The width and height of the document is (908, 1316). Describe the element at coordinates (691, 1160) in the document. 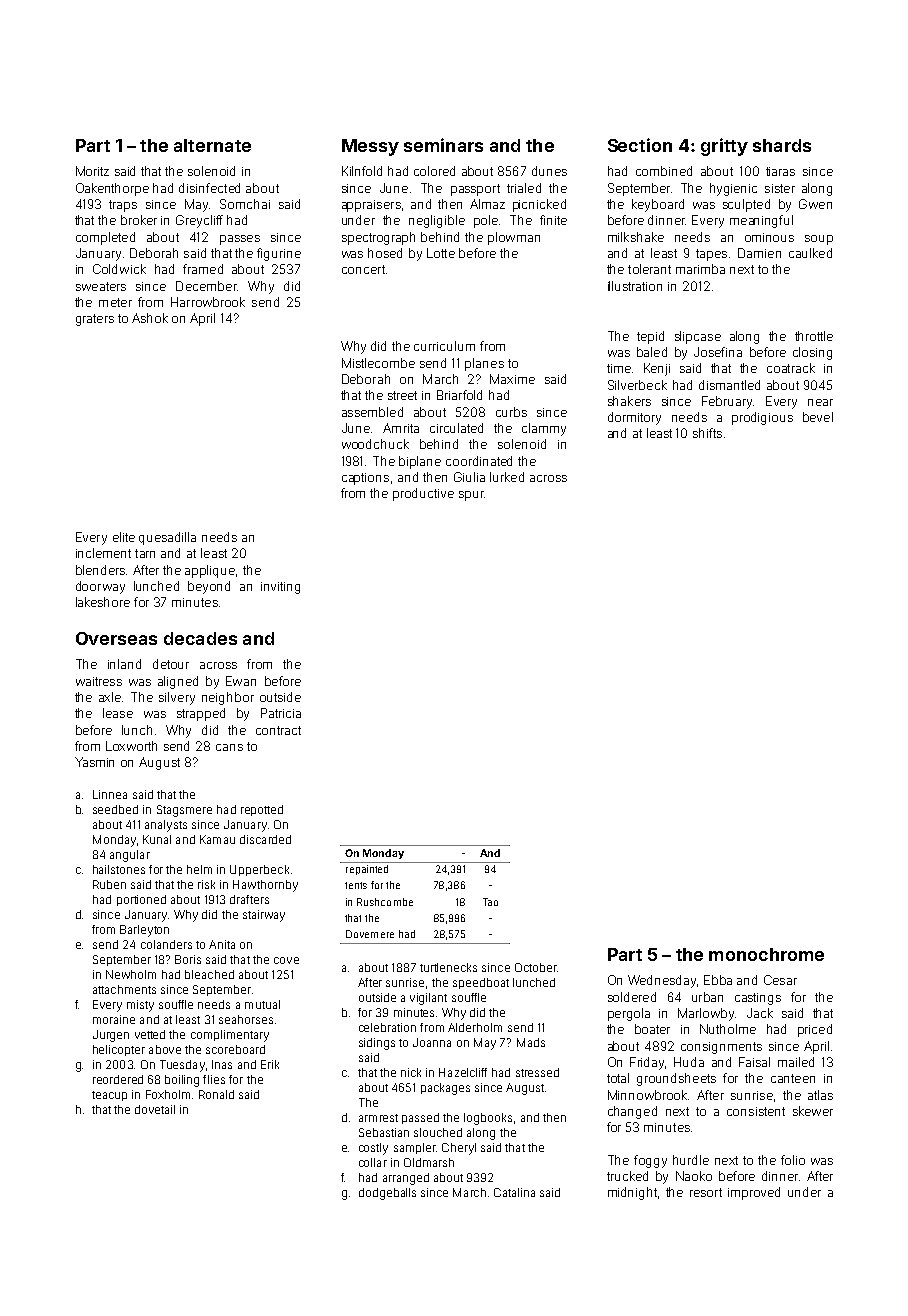

I see `hurdle` at that location.
